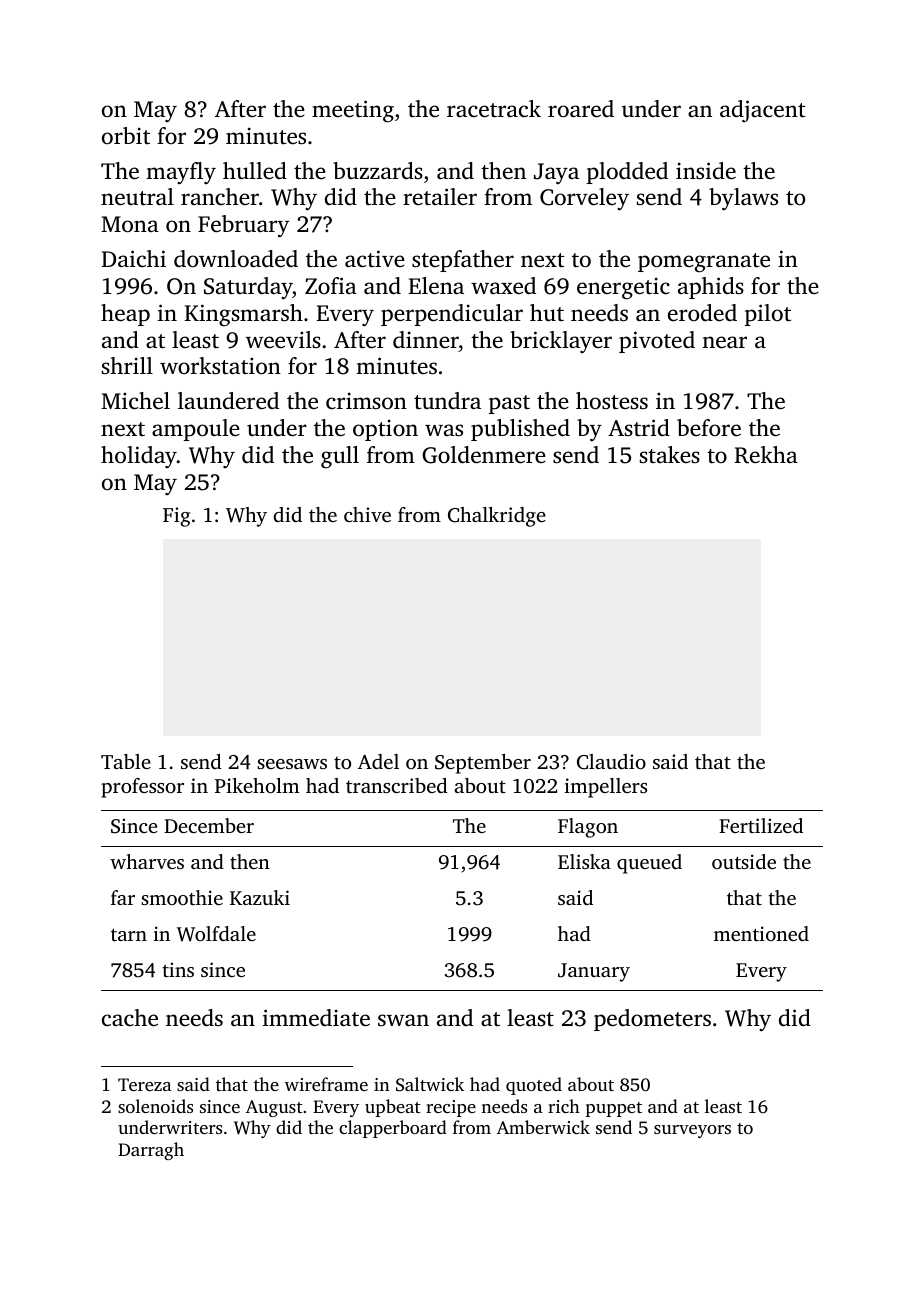 The image size is (924, 1311). What do you see at coordinates (584, 199) in the page?
I see `Corveley` at bounding box center [584, 199].
